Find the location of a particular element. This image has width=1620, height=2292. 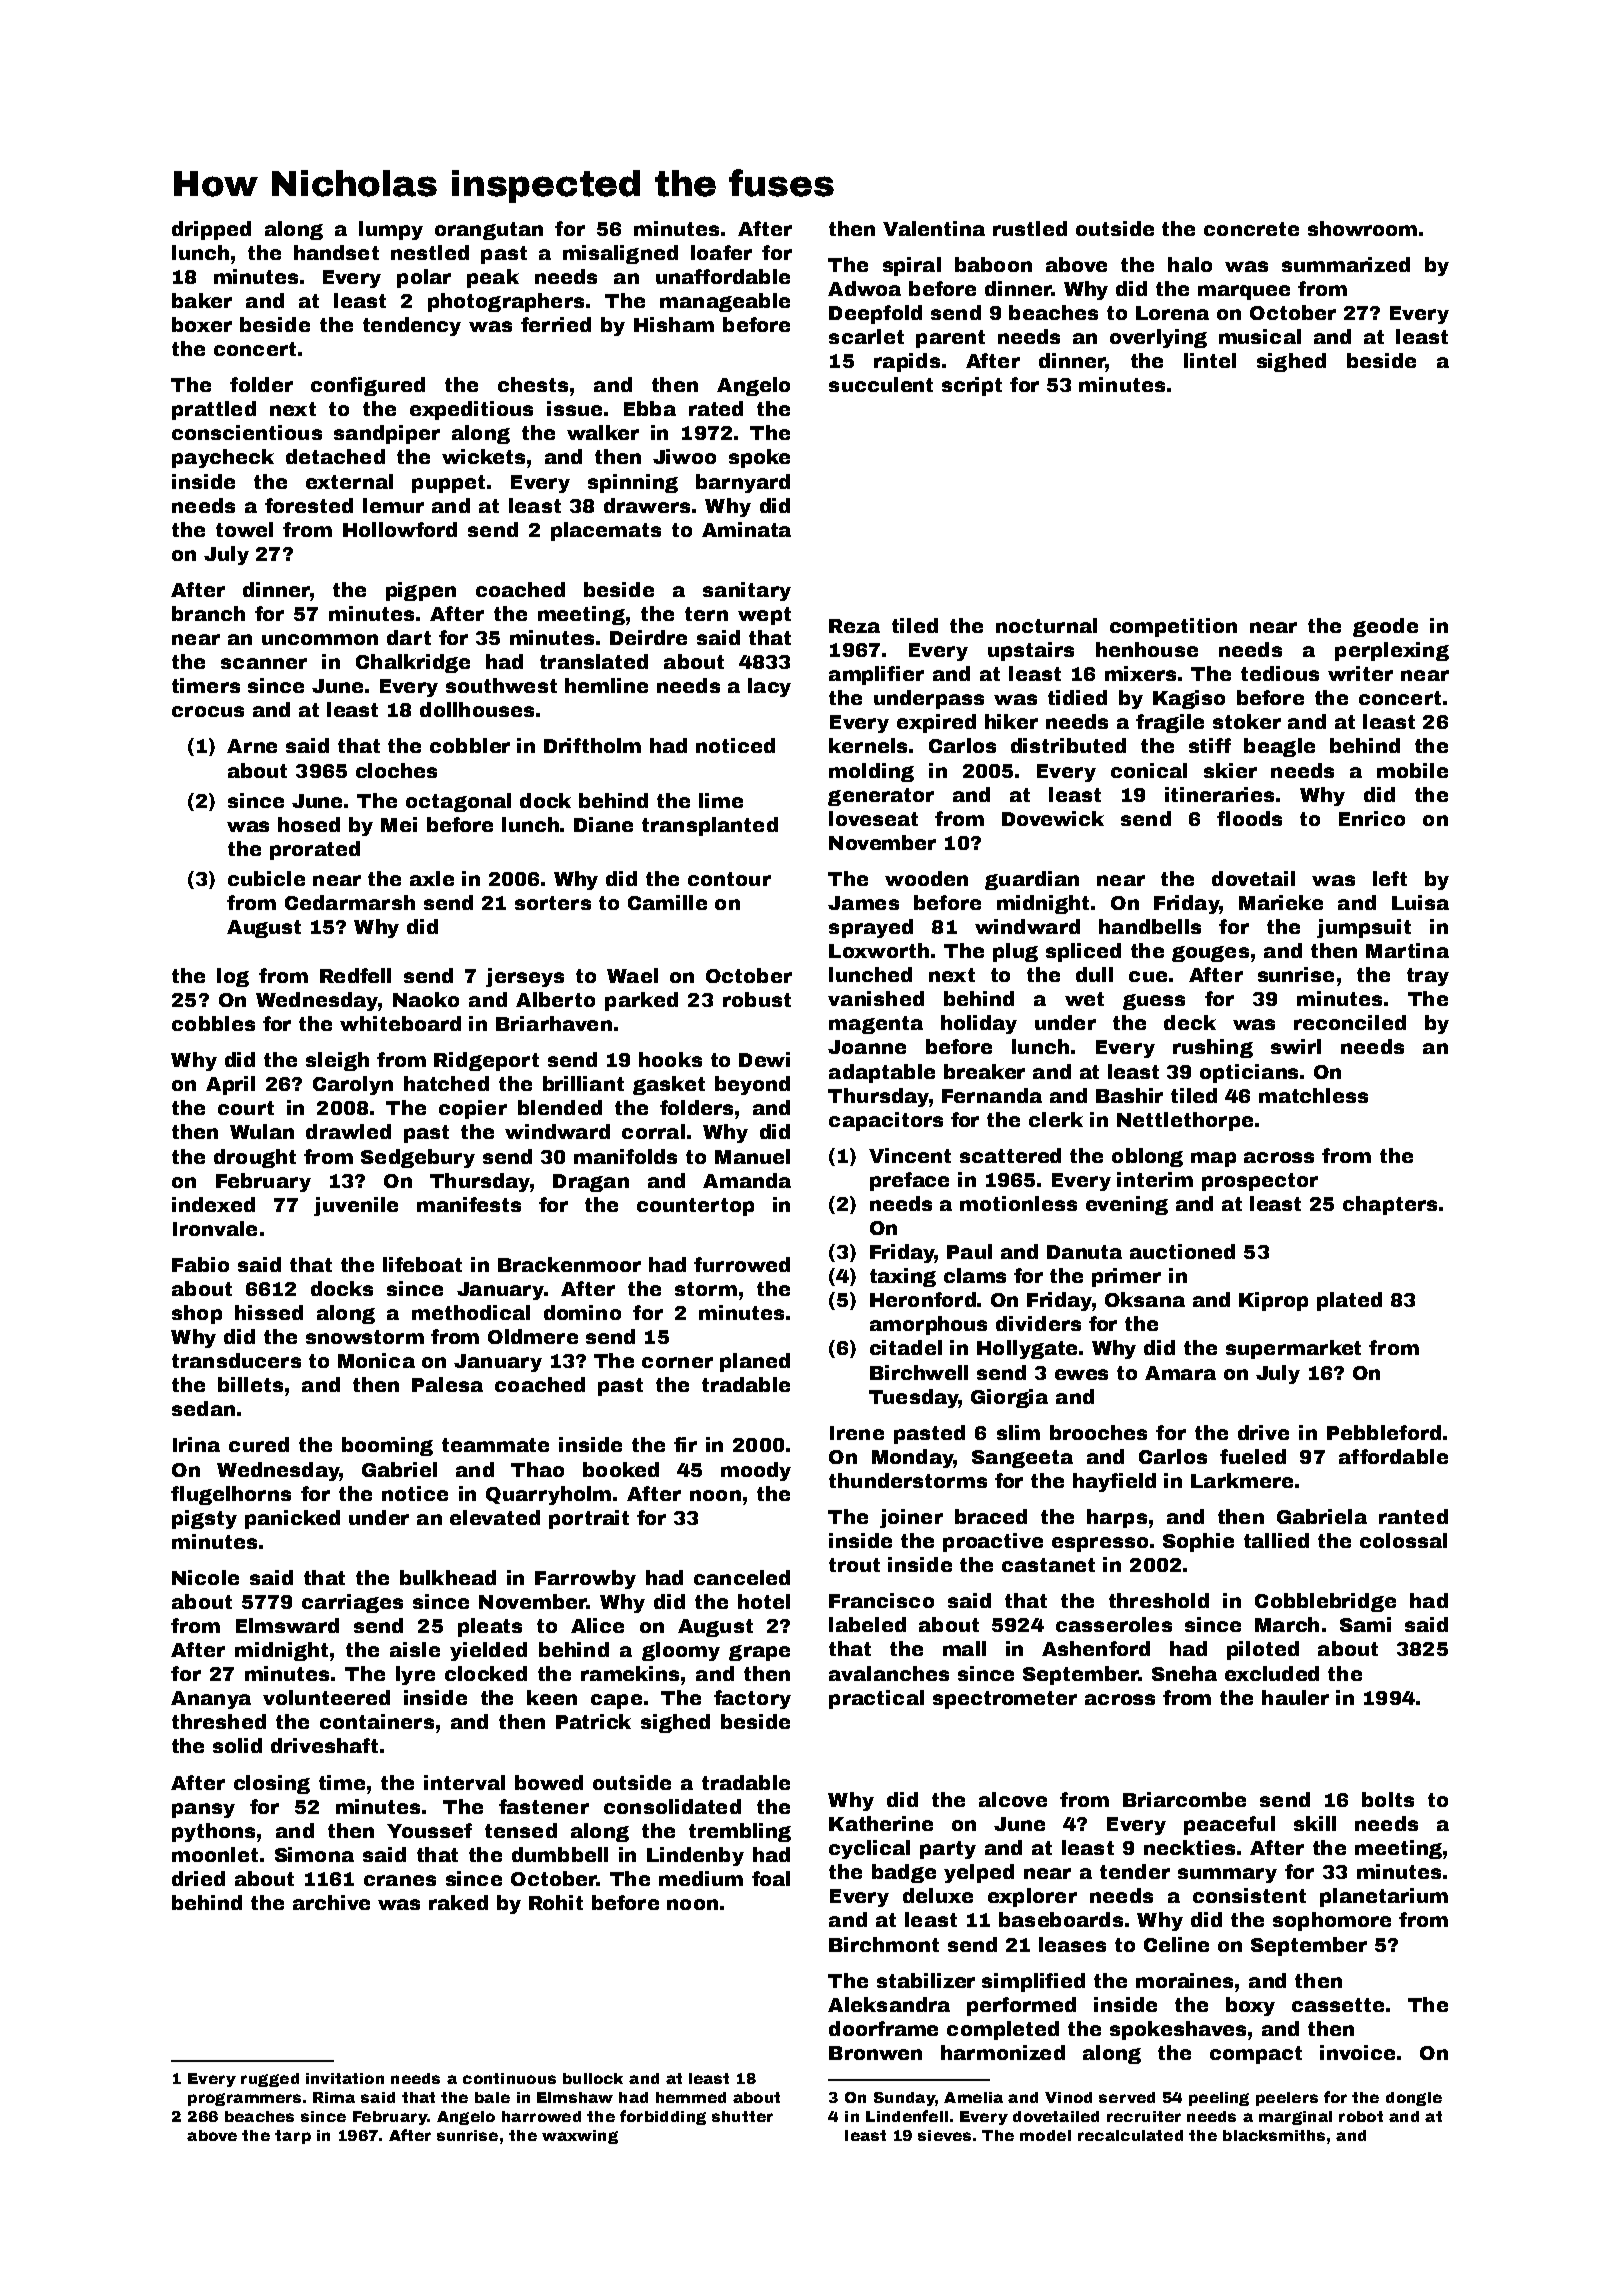

waxwing is located at coordinates (580, 2137).
